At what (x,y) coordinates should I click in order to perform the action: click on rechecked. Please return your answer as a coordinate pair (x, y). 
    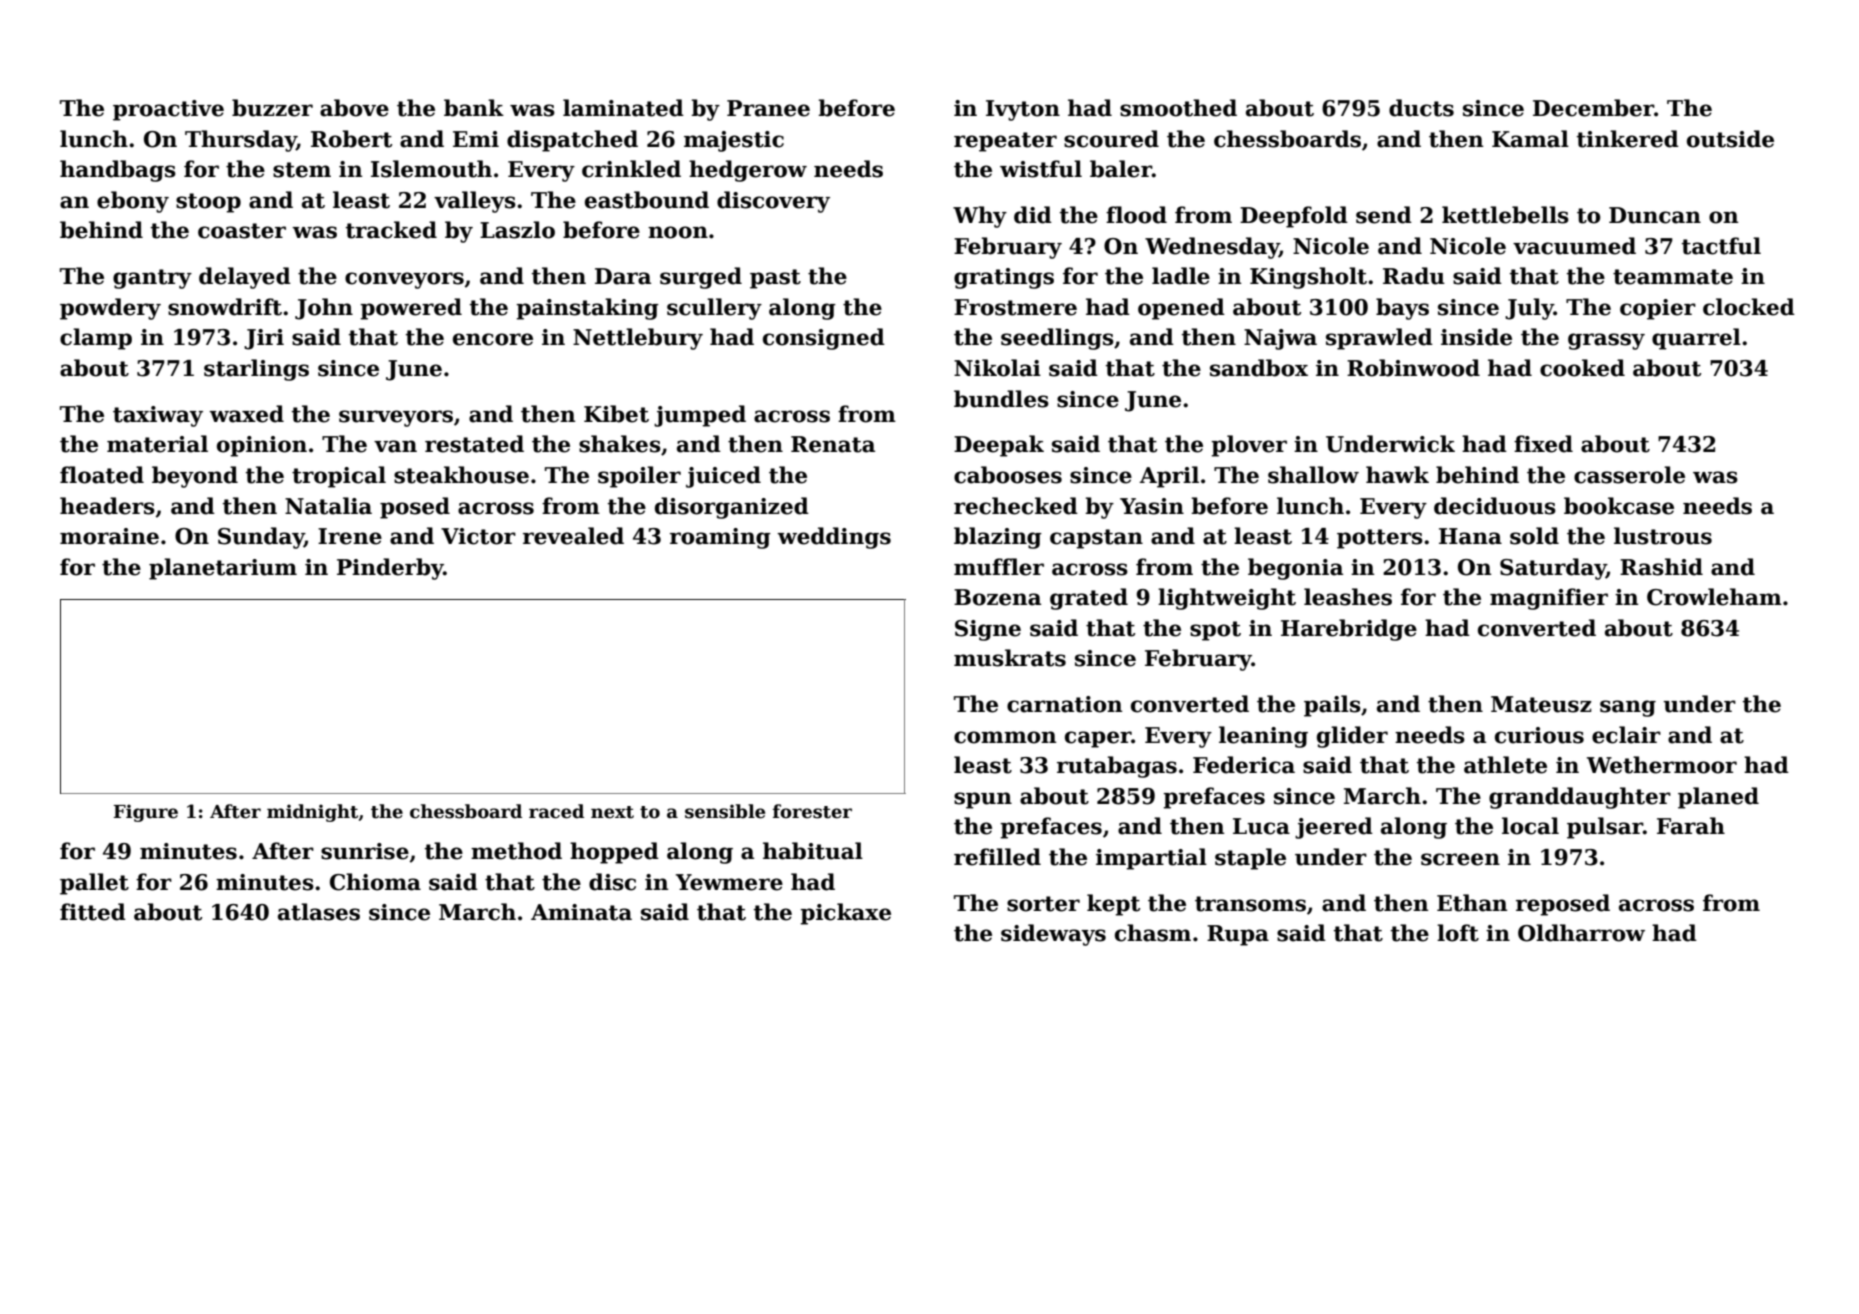
    Looking at the image, I should click on (1016, 506).
